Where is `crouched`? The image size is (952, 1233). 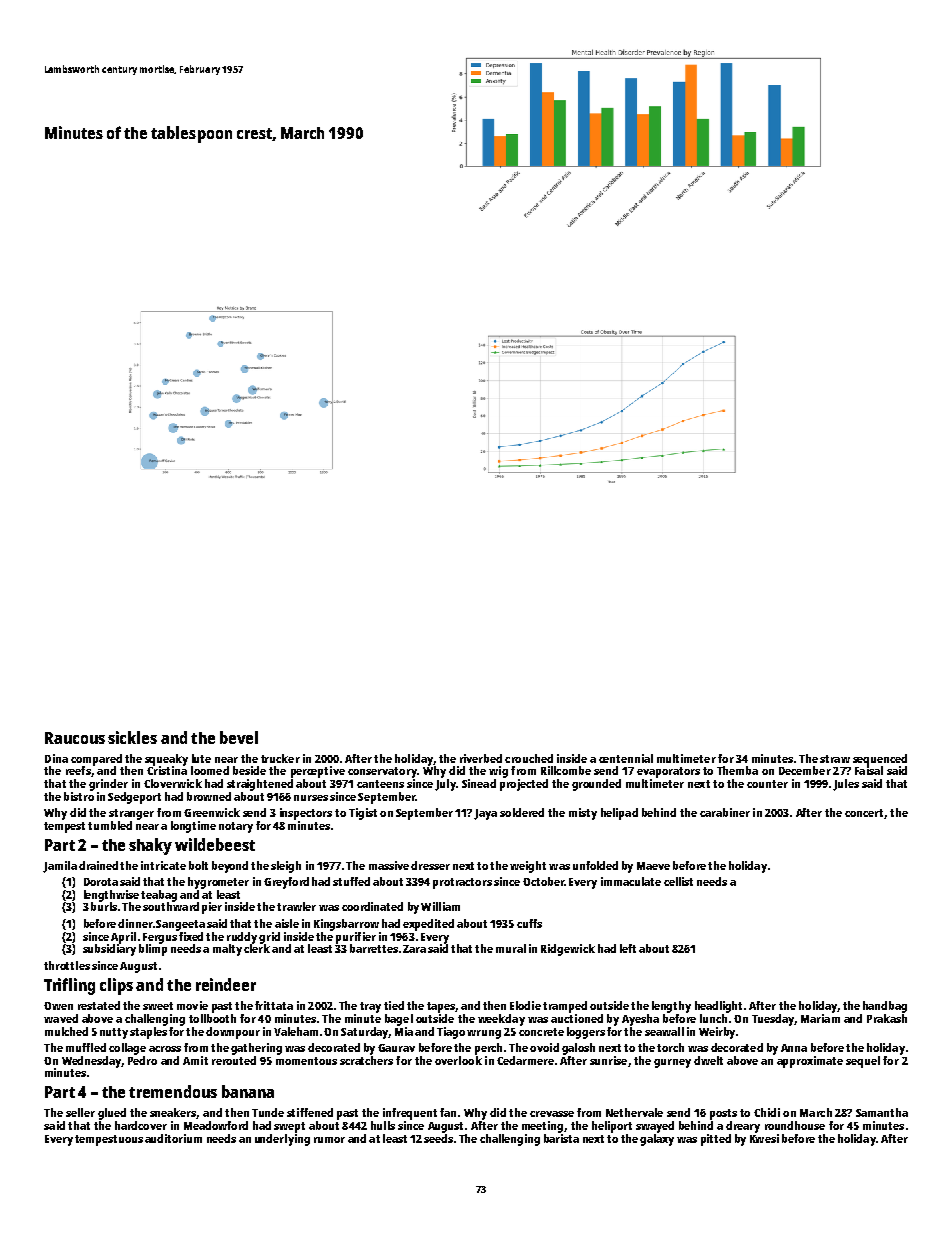
crouched is located at coordinates (529, 758).
